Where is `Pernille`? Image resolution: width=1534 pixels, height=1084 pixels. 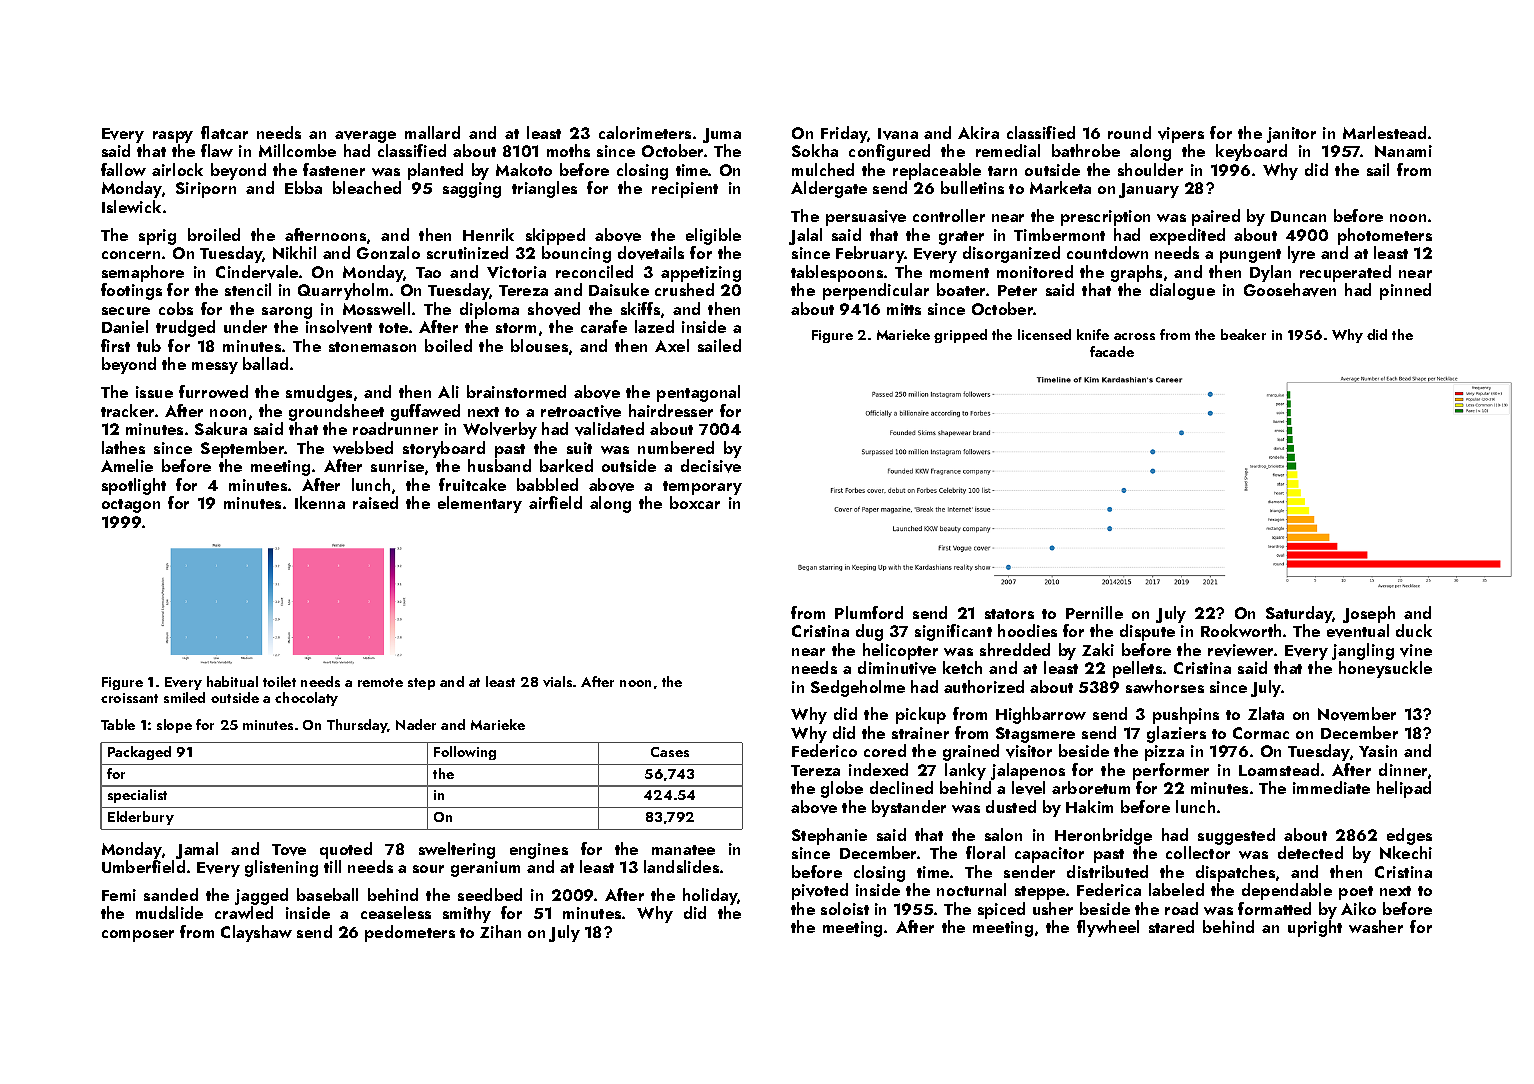
Pernille is located at coordinates (1094, 612).
